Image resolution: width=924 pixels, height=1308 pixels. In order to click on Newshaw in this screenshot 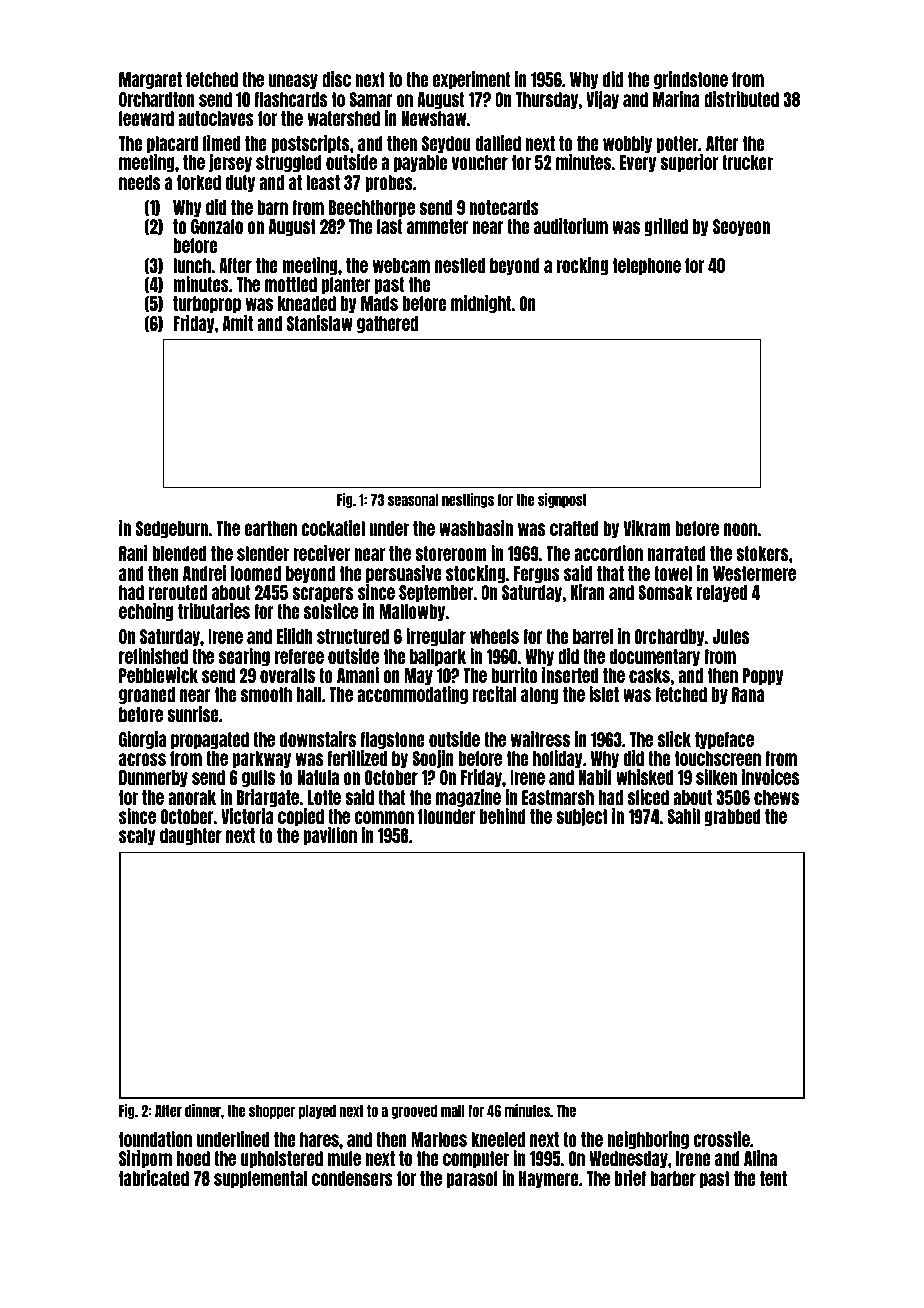, I will do `click(433, 118)`.
